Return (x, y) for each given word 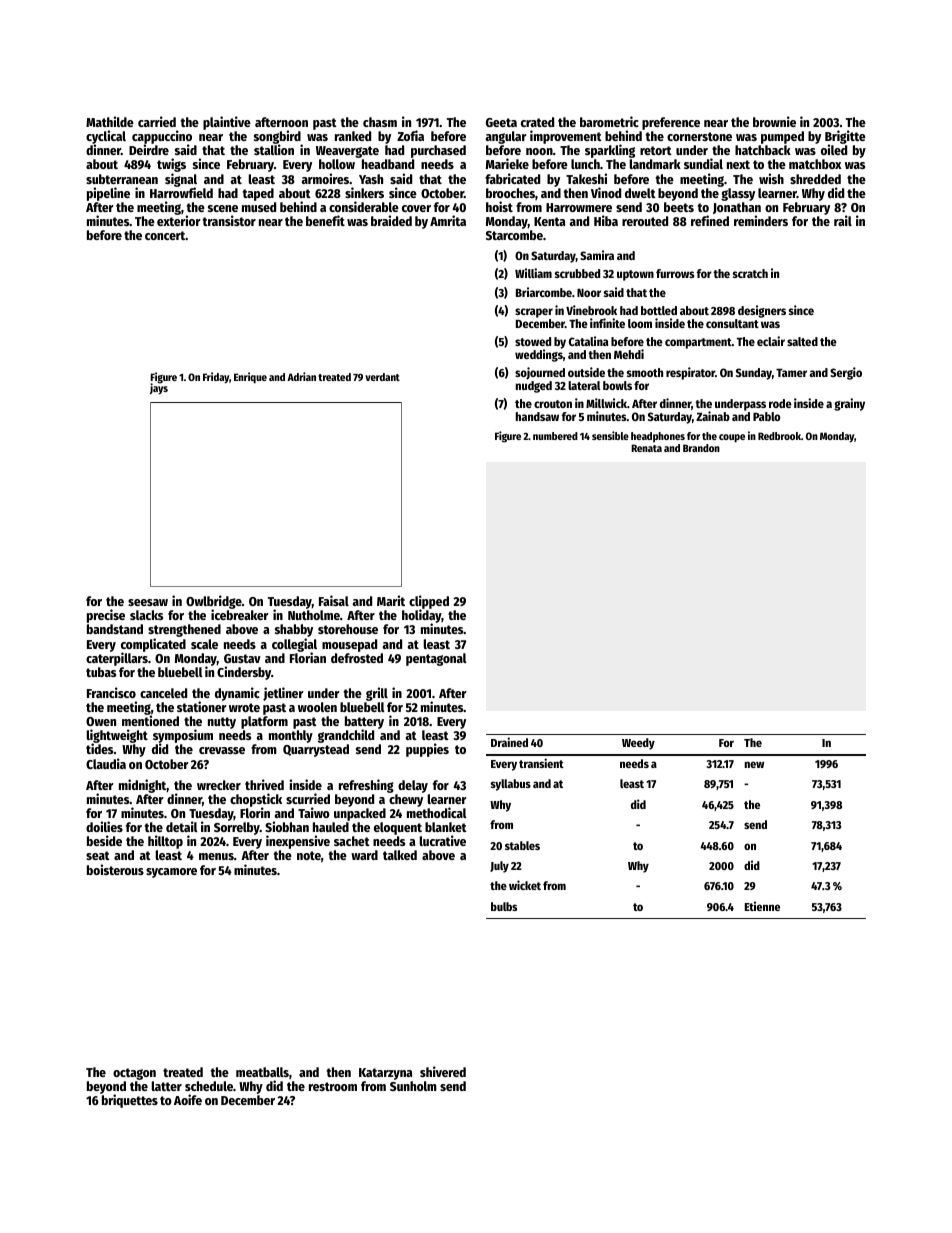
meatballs (262, 1072)
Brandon (701, 448)
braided (391, 220)
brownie (774, 121)
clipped (429, 602)
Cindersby (244, 673)
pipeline (108, 194)
